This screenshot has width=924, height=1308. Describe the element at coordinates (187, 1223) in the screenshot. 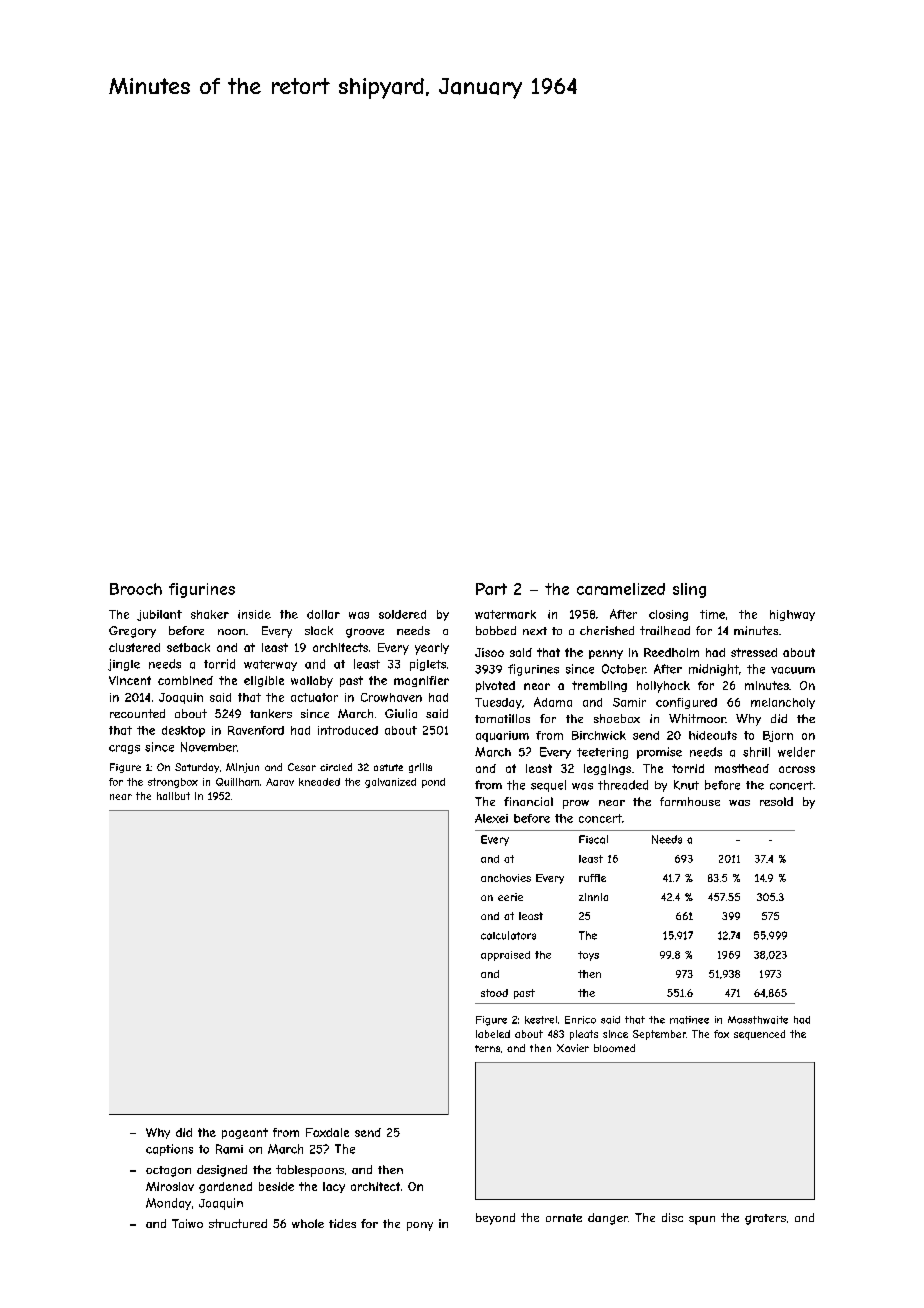

I see `Taiwo` at that location.
